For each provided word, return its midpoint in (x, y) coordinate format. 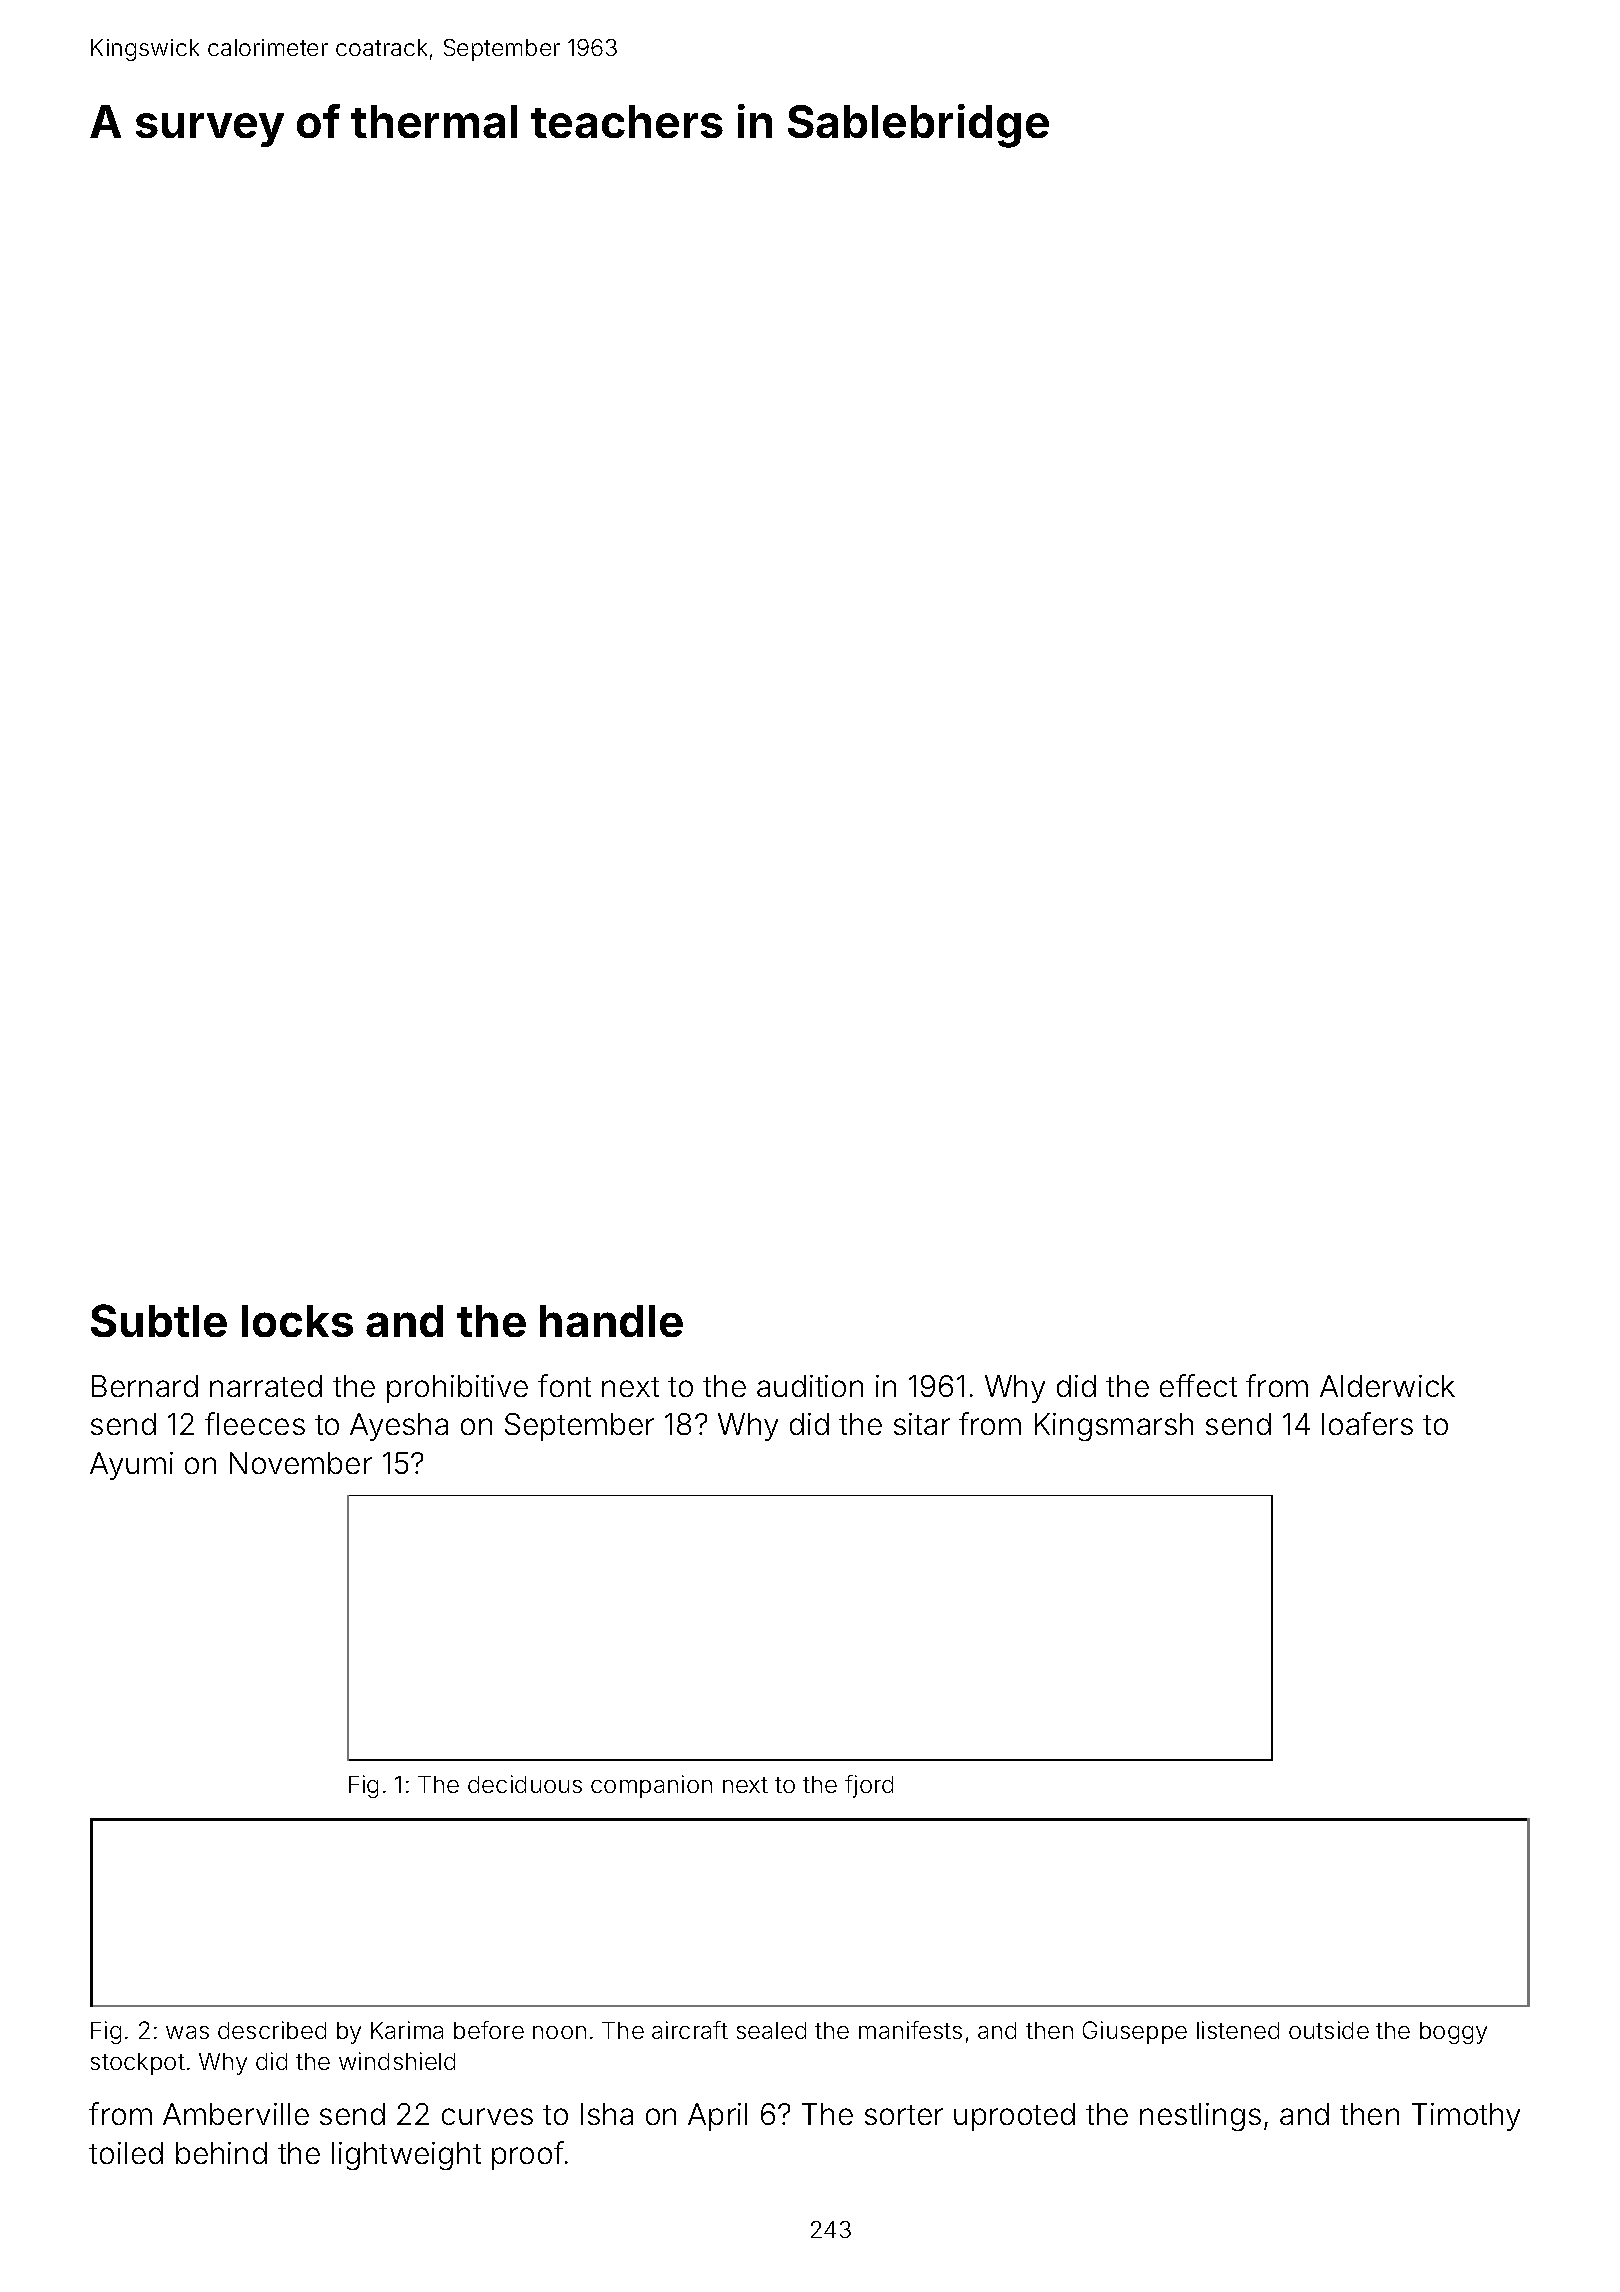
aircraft (690, 2030)
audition (810, 1386)
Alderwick (1387, 1386)
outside (1329, 2030)
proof (528, 2155)
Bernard (145, 1386)
